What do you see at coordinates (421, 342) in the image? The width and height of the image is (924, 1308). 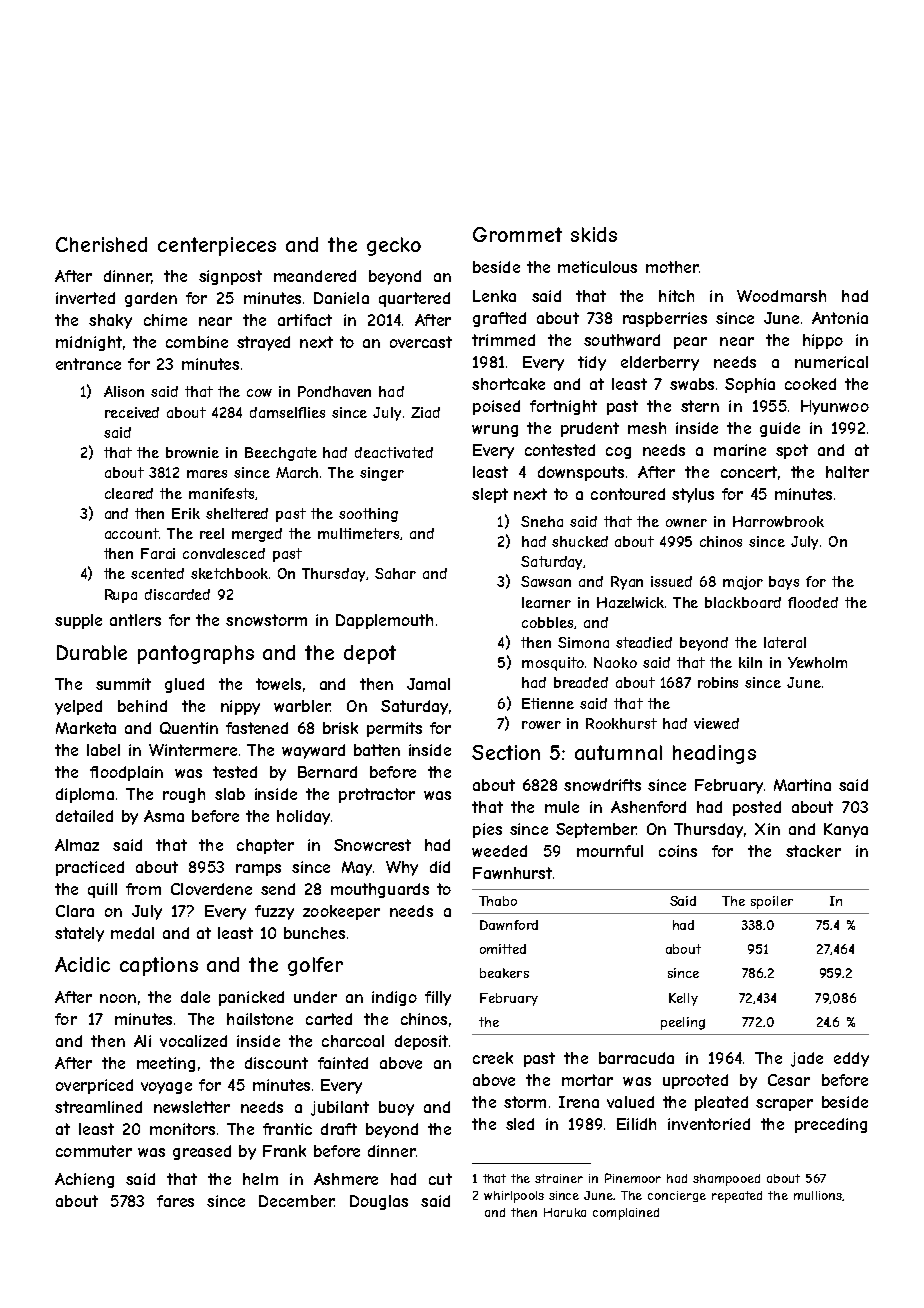 I see `overcast` at bounding box center [421, 342].
